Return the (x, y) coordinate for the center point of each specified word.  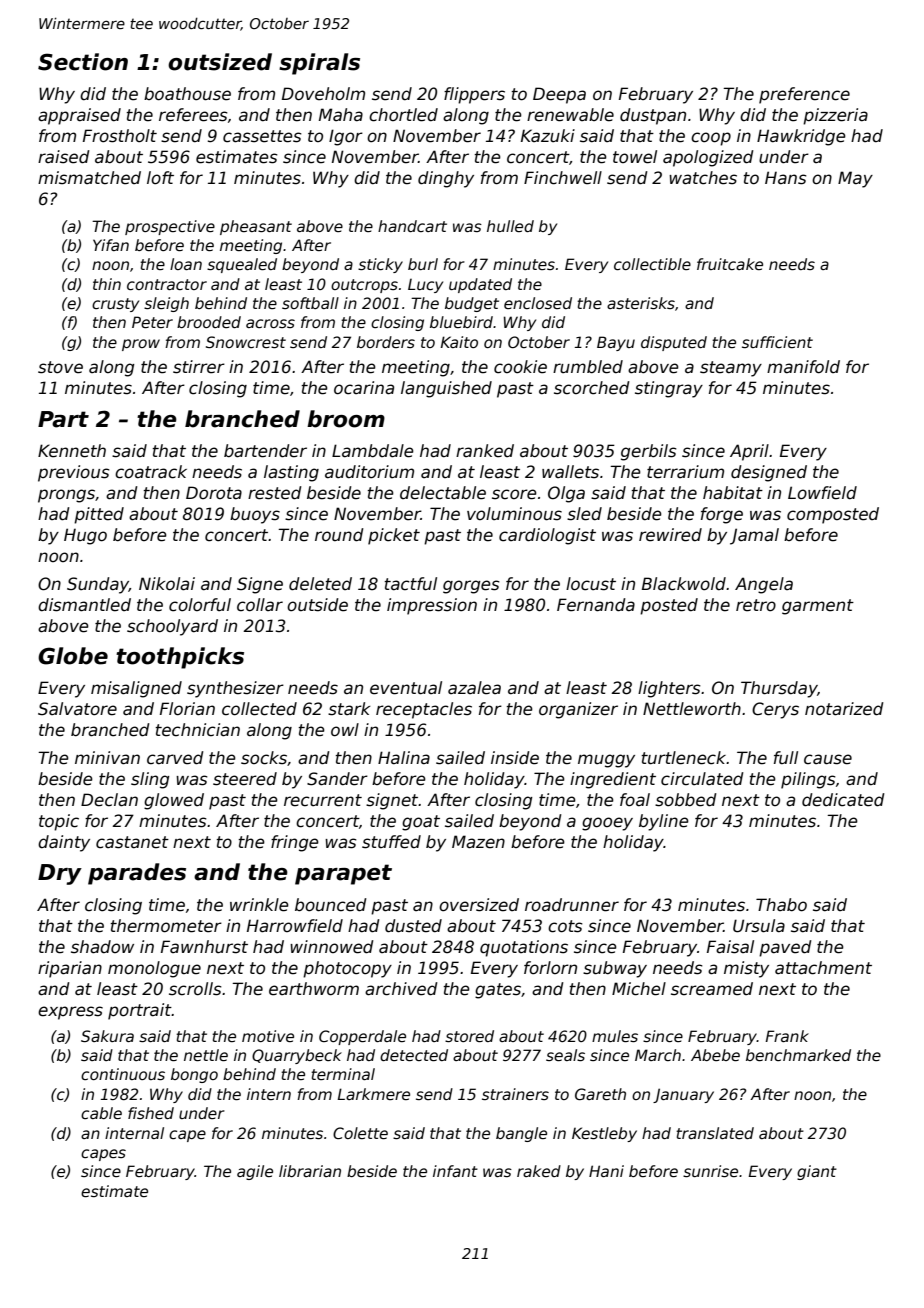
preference (804, 95)
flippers (474, 95)
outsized (220, 62)
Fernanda (596, 605)
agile (255, 1172)
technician (197, 730)
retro (756, 605)
